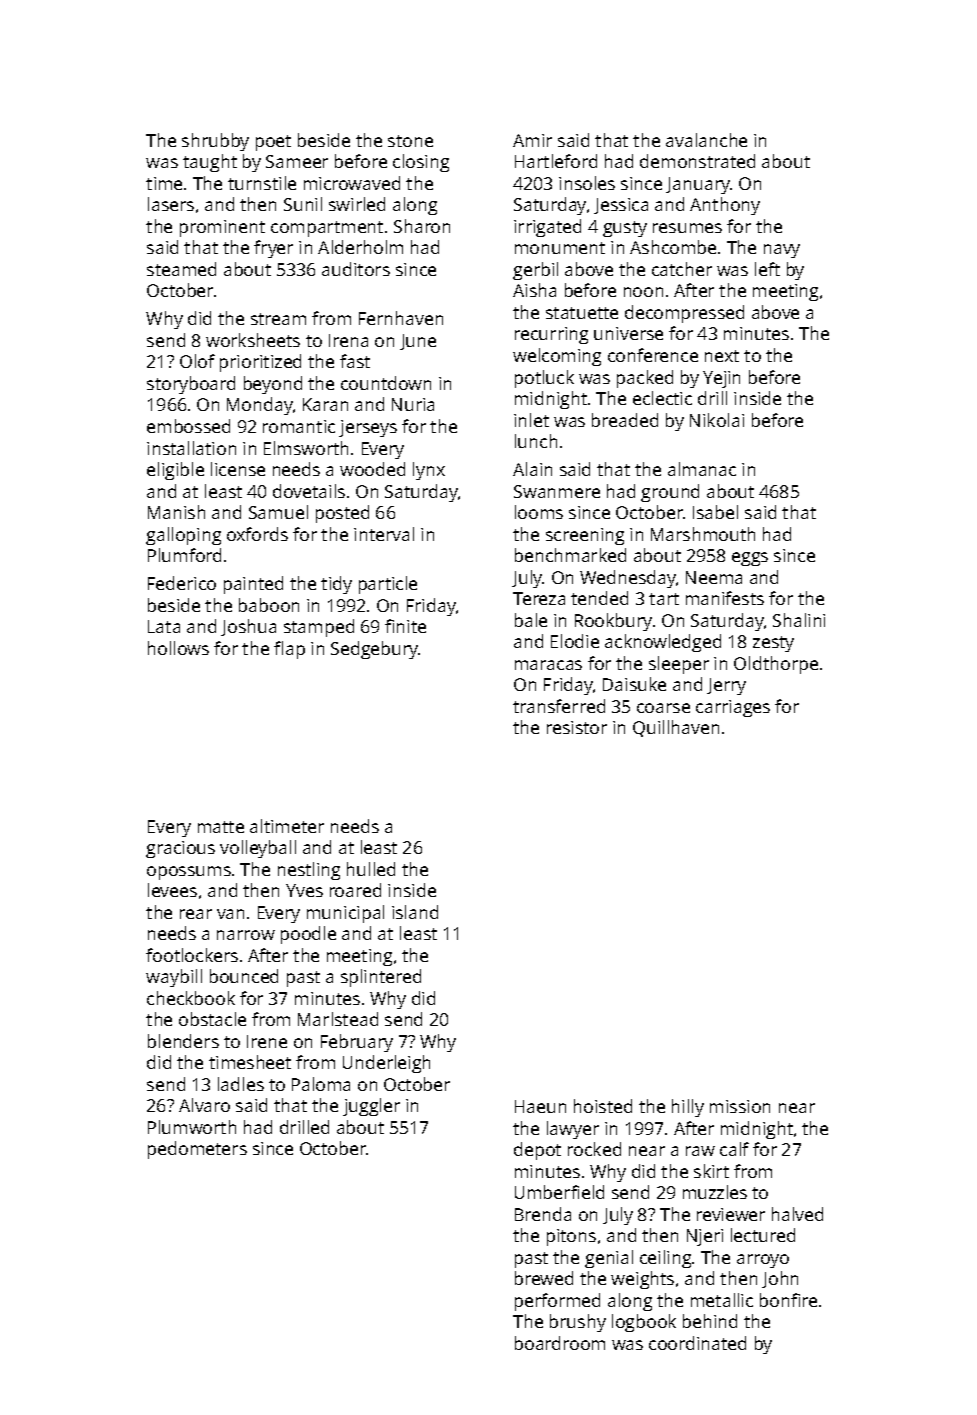  I want to click on resistor, so click(577, 727).
